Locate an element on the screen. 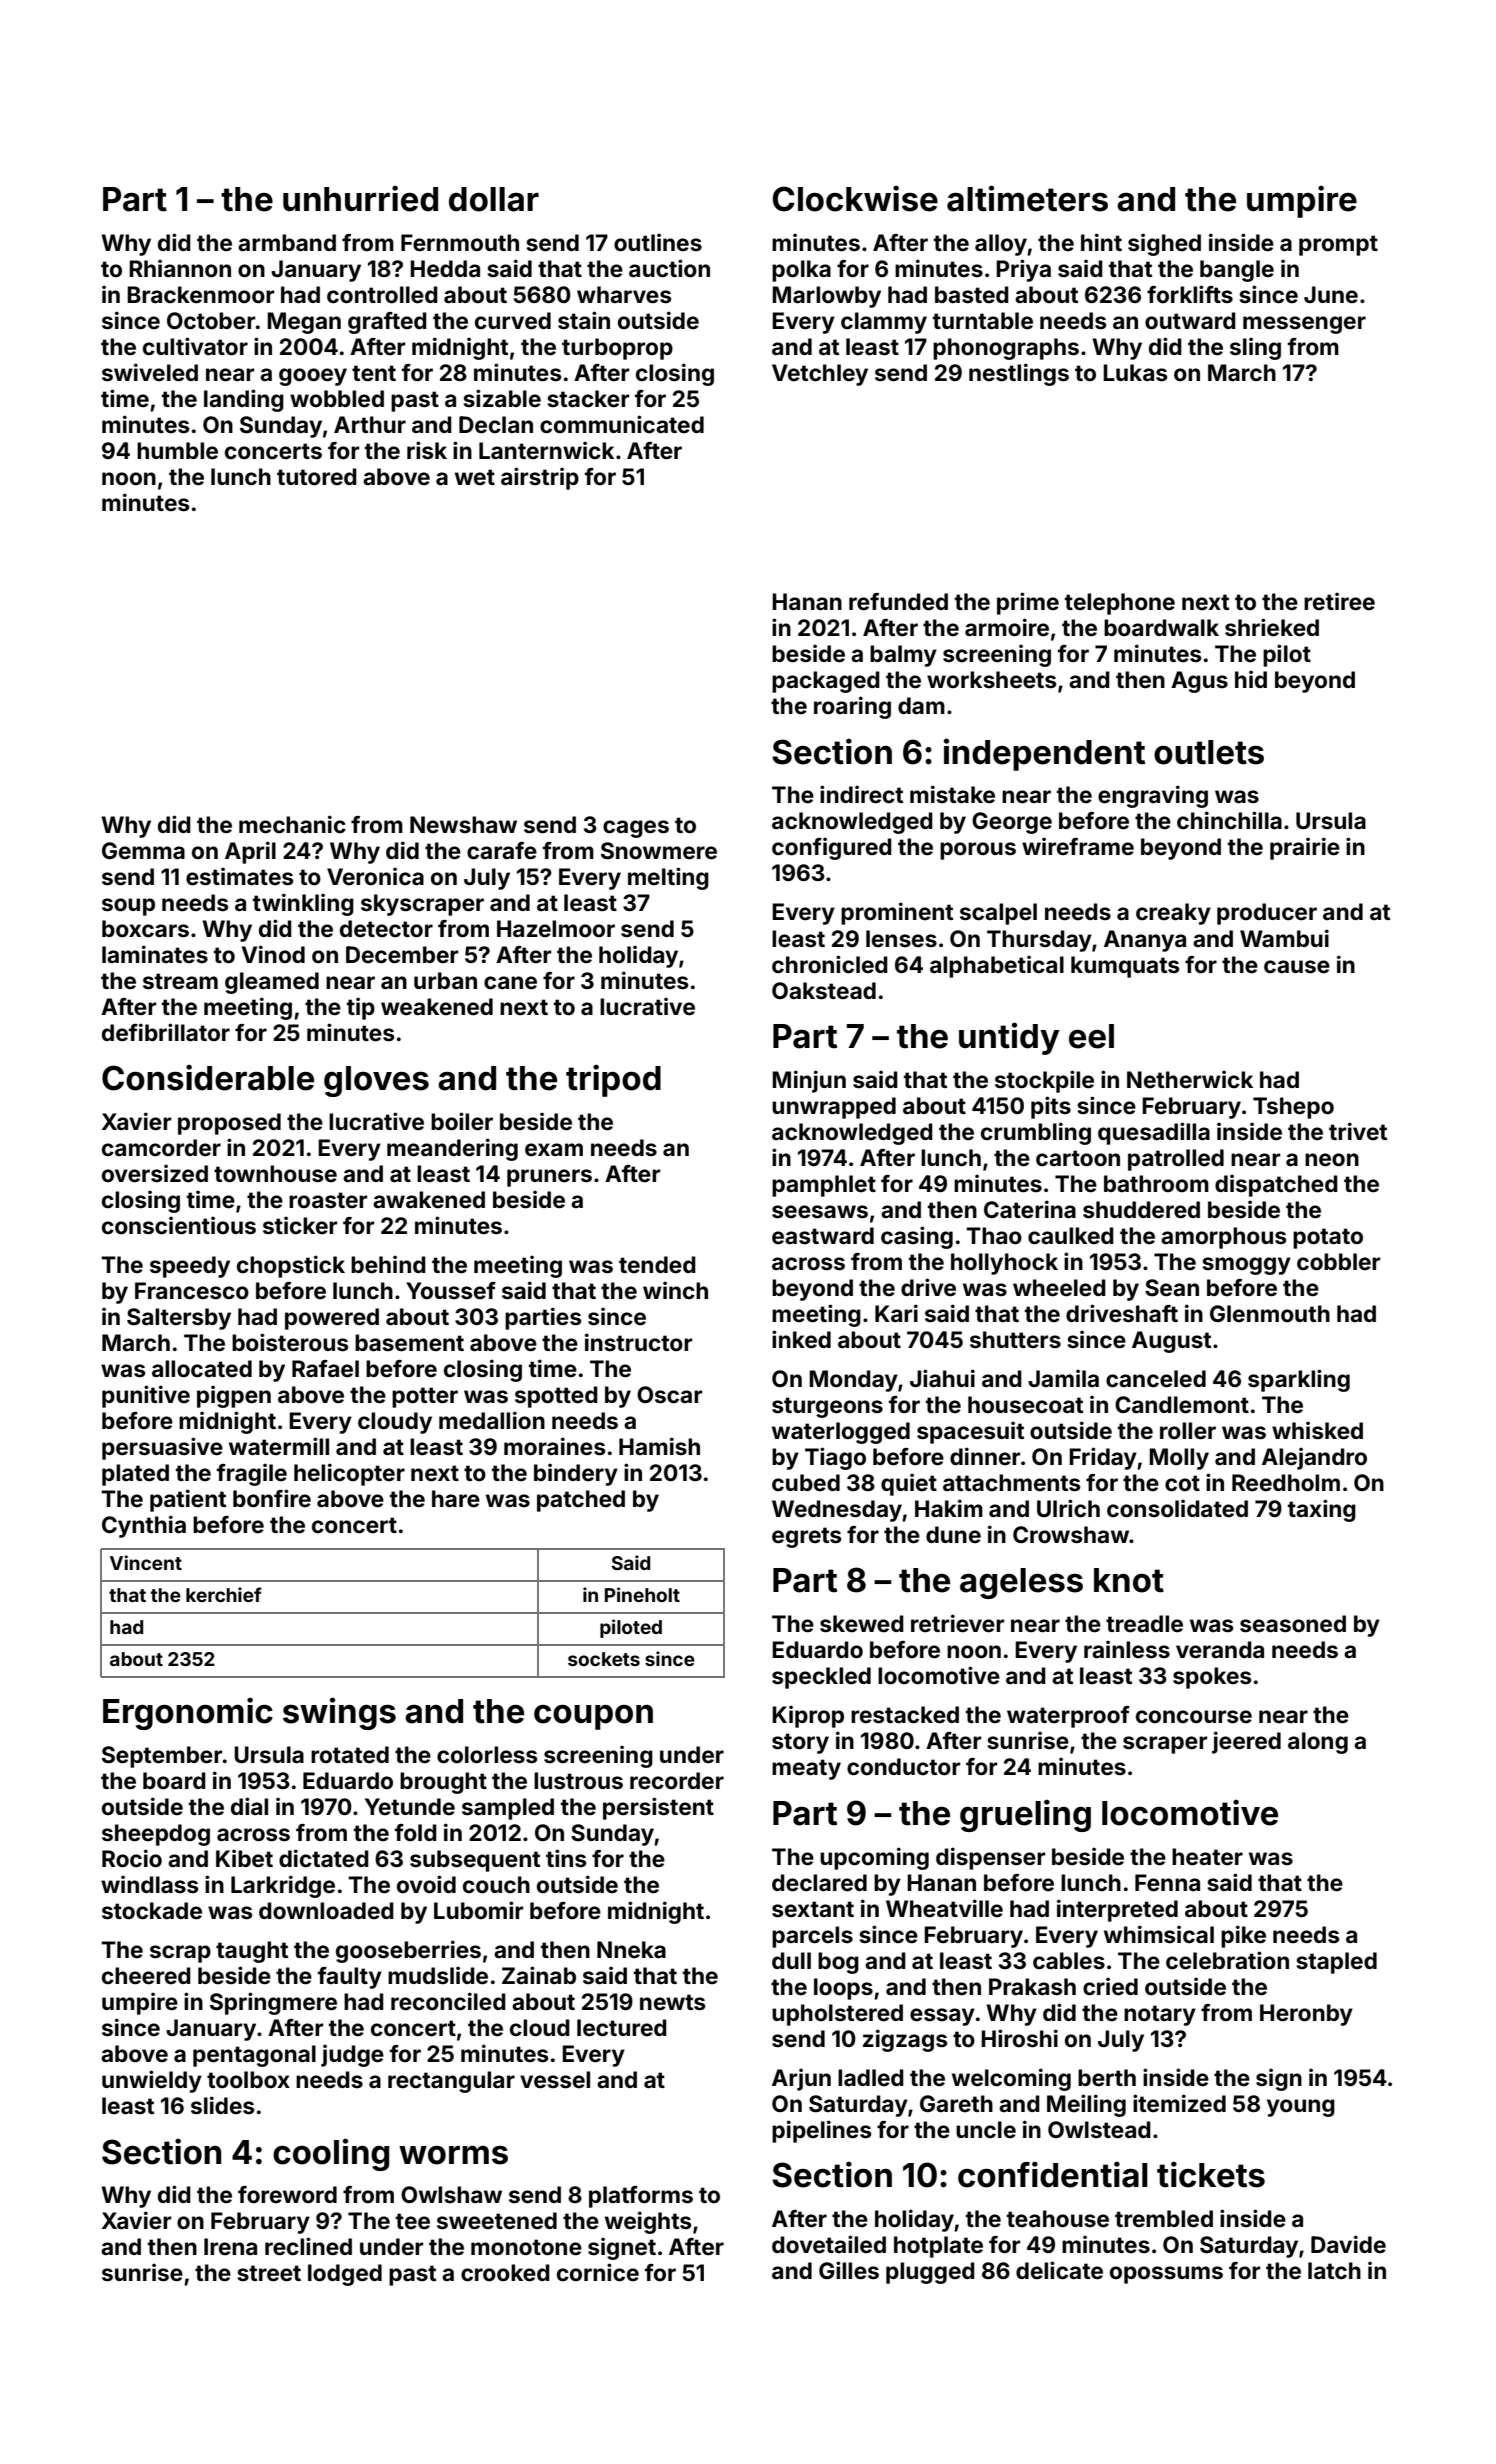 The width and height of the screenshot is (1496, 2464). dovetailed is located at coordinates (829, 2244).
